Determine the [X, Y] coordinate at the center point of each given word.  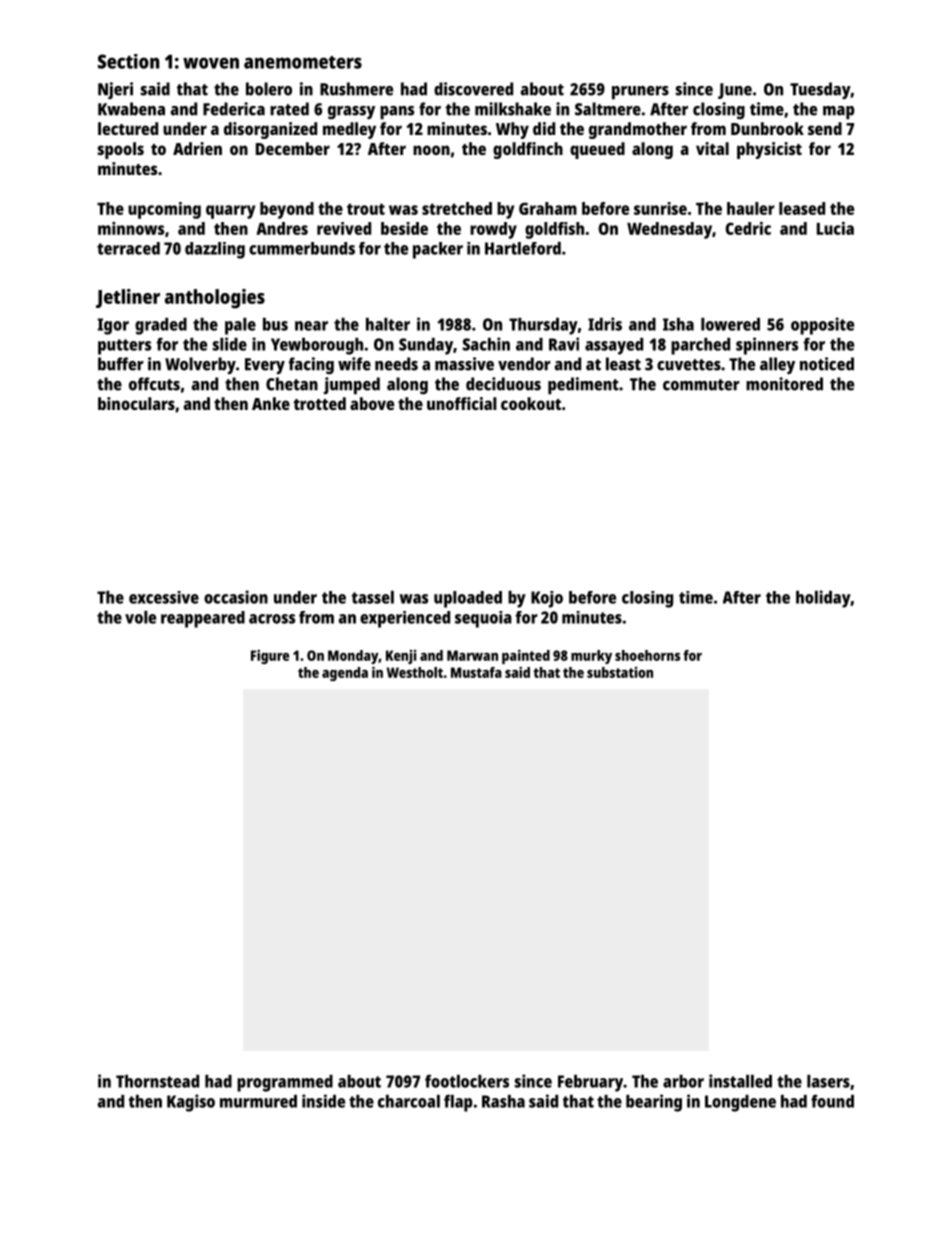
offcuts [154, 384]
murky [591, 657]
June [735, 91]
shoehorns [647, 655]
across [272, 619]
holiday [823, 599]
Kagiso [191, 1103]
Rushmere [356, 89]
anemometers [303, 62]
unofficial [462, 403]
